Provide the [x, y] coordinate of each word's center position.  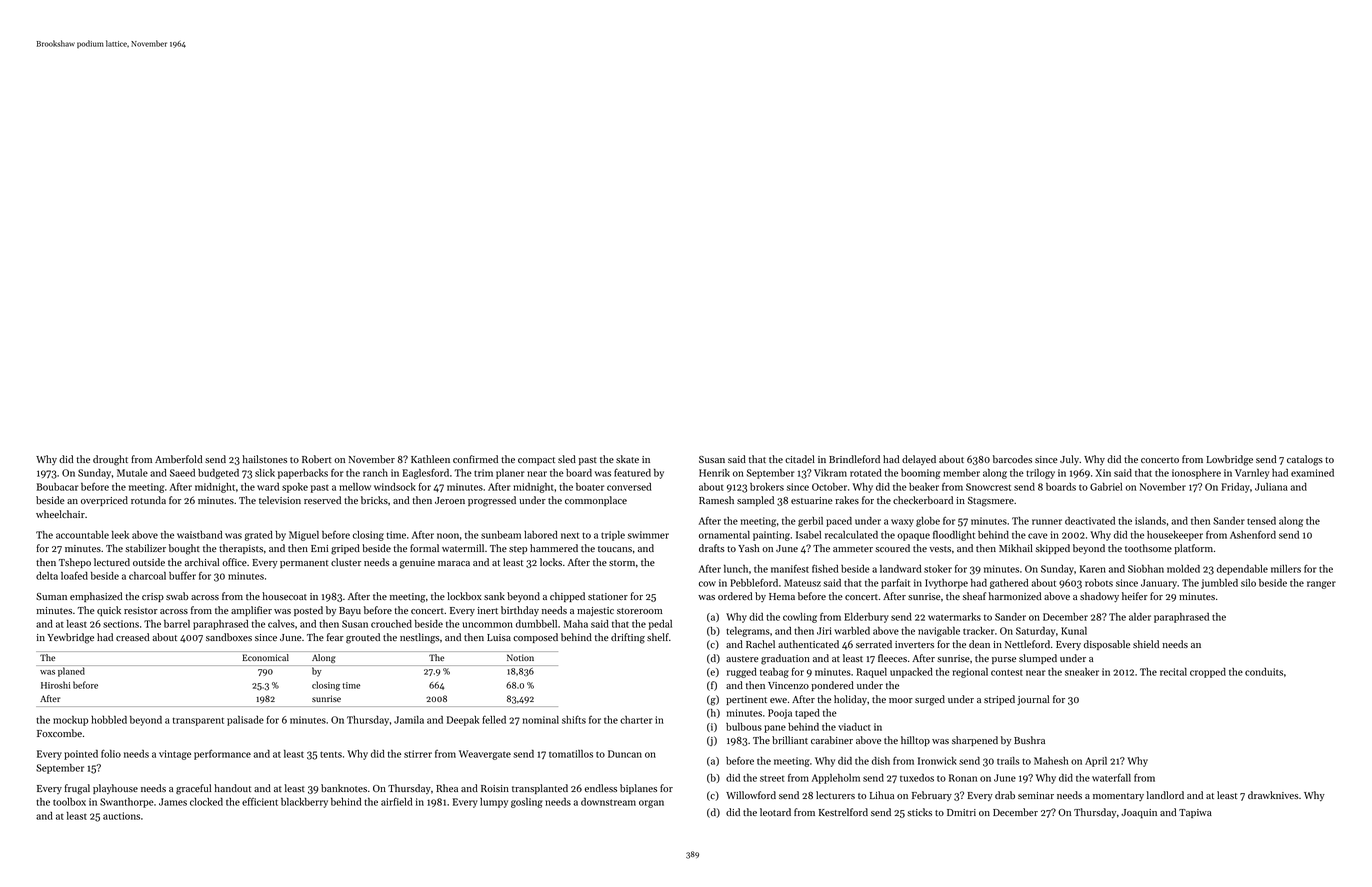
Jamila [409, 720]
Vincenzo [788, 685]
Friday [1235, 488]
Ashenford [1253, 534]
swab [177, 596]
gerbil [810, 522]
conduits [1264, 672]
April [1096, 762]
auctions [121, 816]
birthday [520, 611]
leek [120, 535]
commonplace [596, 501]
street [772, 778]
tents [331, 754]
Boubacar [58, 487]
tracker [979, 631]
